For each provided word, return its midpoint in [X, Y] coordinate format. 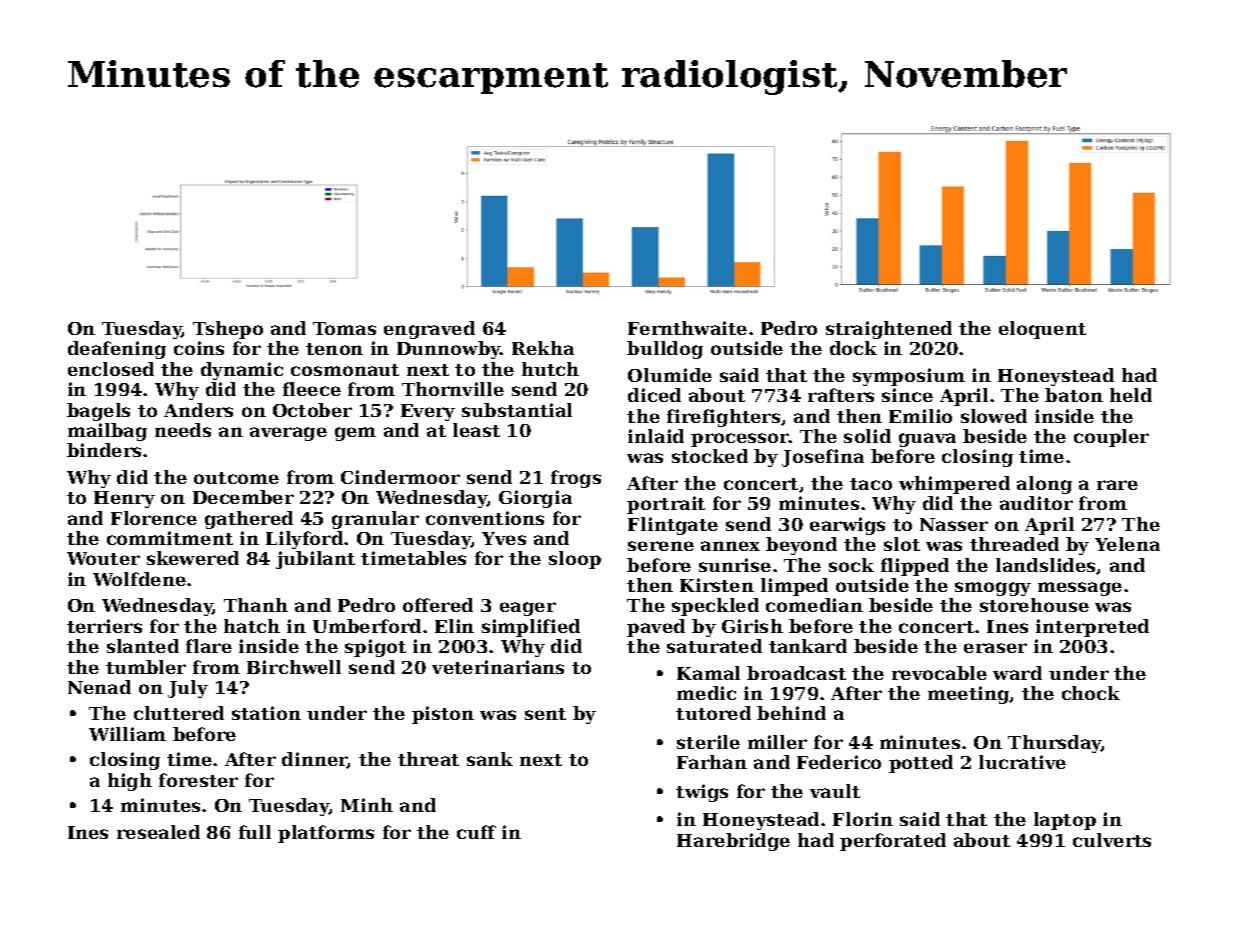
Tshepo [228, 330]
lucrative [1022, 762]
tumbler [146, 667]
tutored [713, 713]
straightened [889, 330]
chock [1091, 693]
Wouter [103, 558]
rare [1117, 485]
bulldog [665, 350]
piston [443, 715]
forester [198, 780]
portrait [666, 505]
